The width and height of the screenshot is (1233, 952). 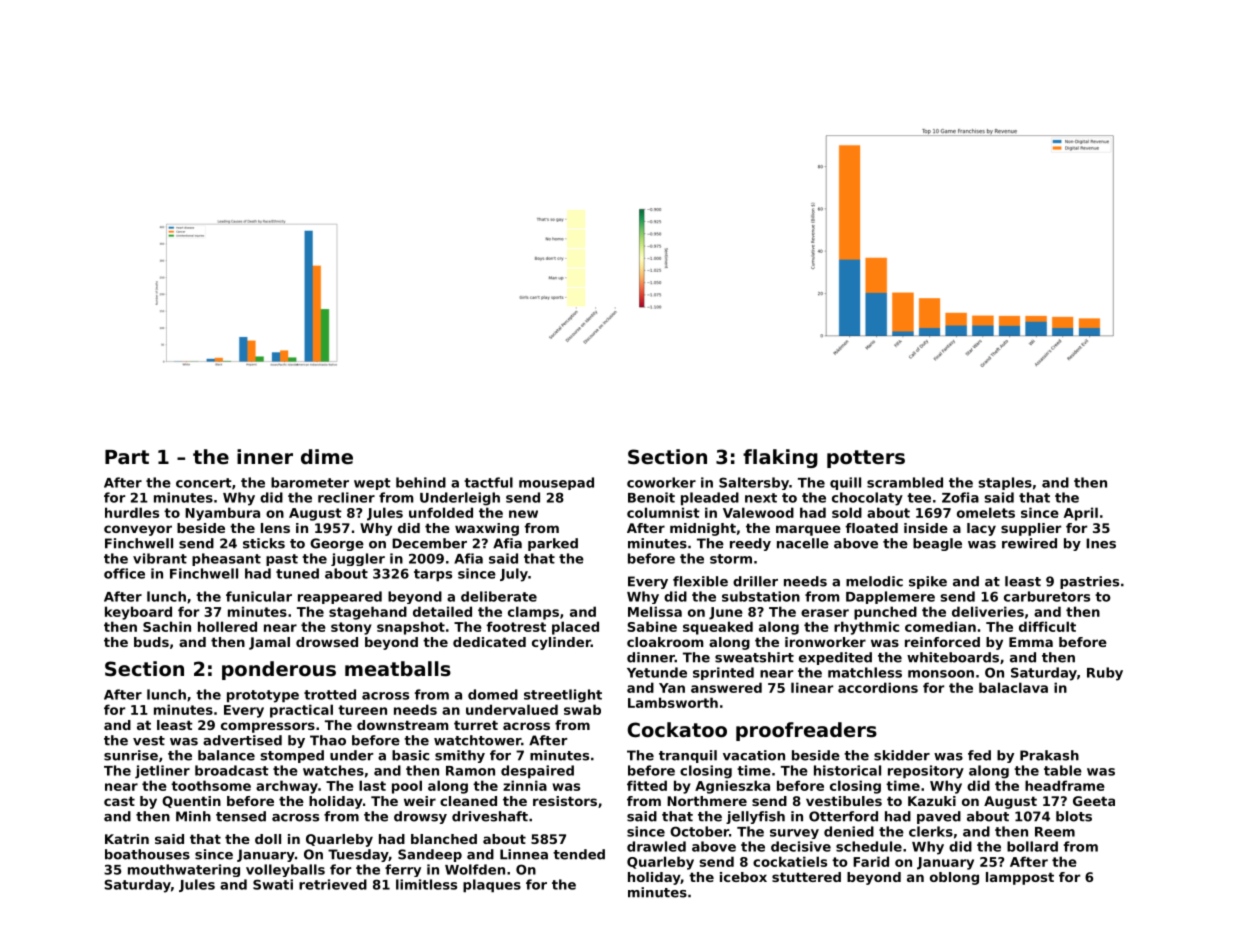 What do you see at coordinates (333, 884) in the screenshot?
I see `retrieved` at bounding box center [333, 884].
